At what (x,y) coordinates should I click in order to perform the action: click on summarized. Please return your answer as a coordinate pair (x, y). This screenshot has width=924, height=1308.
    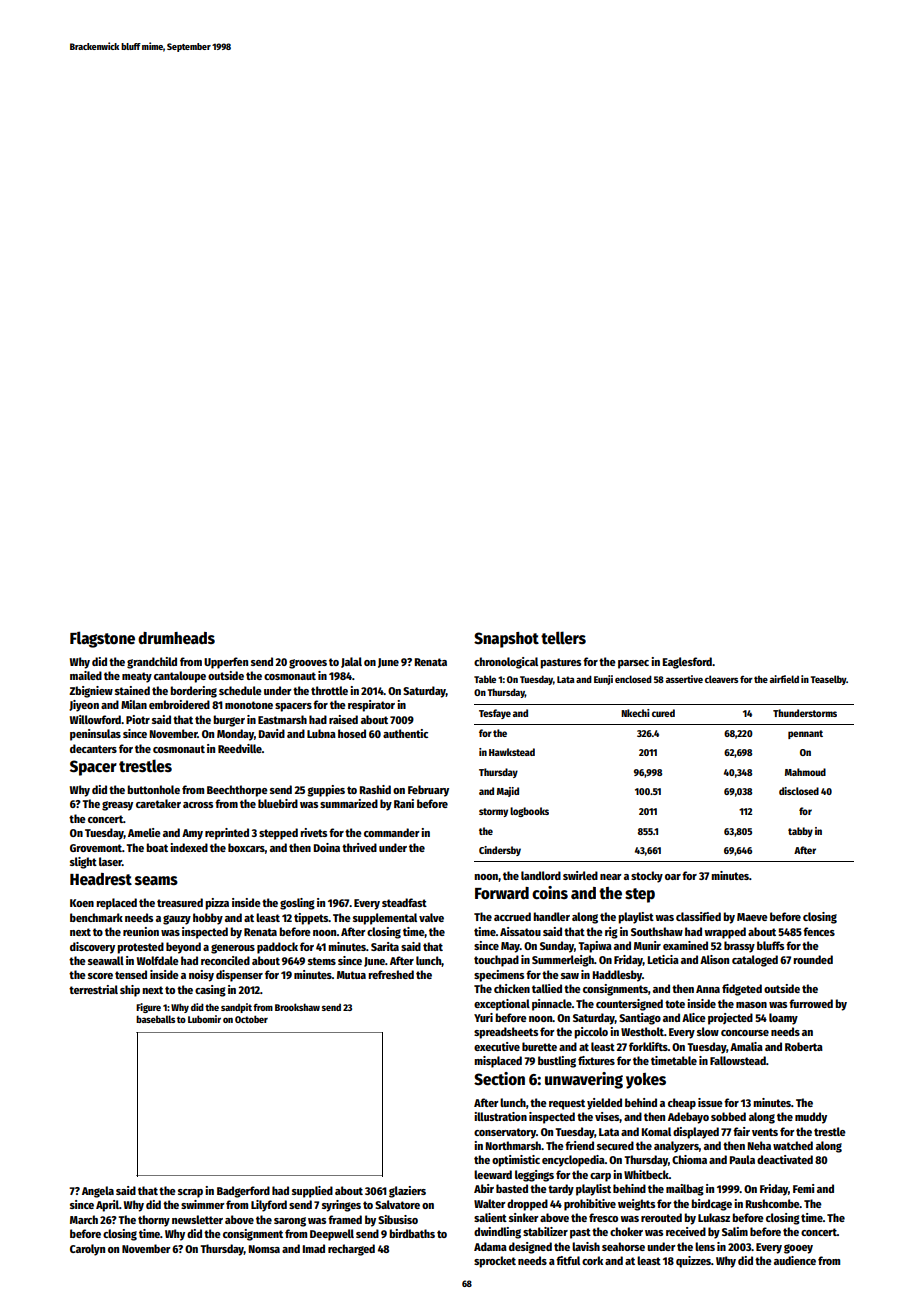
    Looking at the image, I should click on (349, 803).
